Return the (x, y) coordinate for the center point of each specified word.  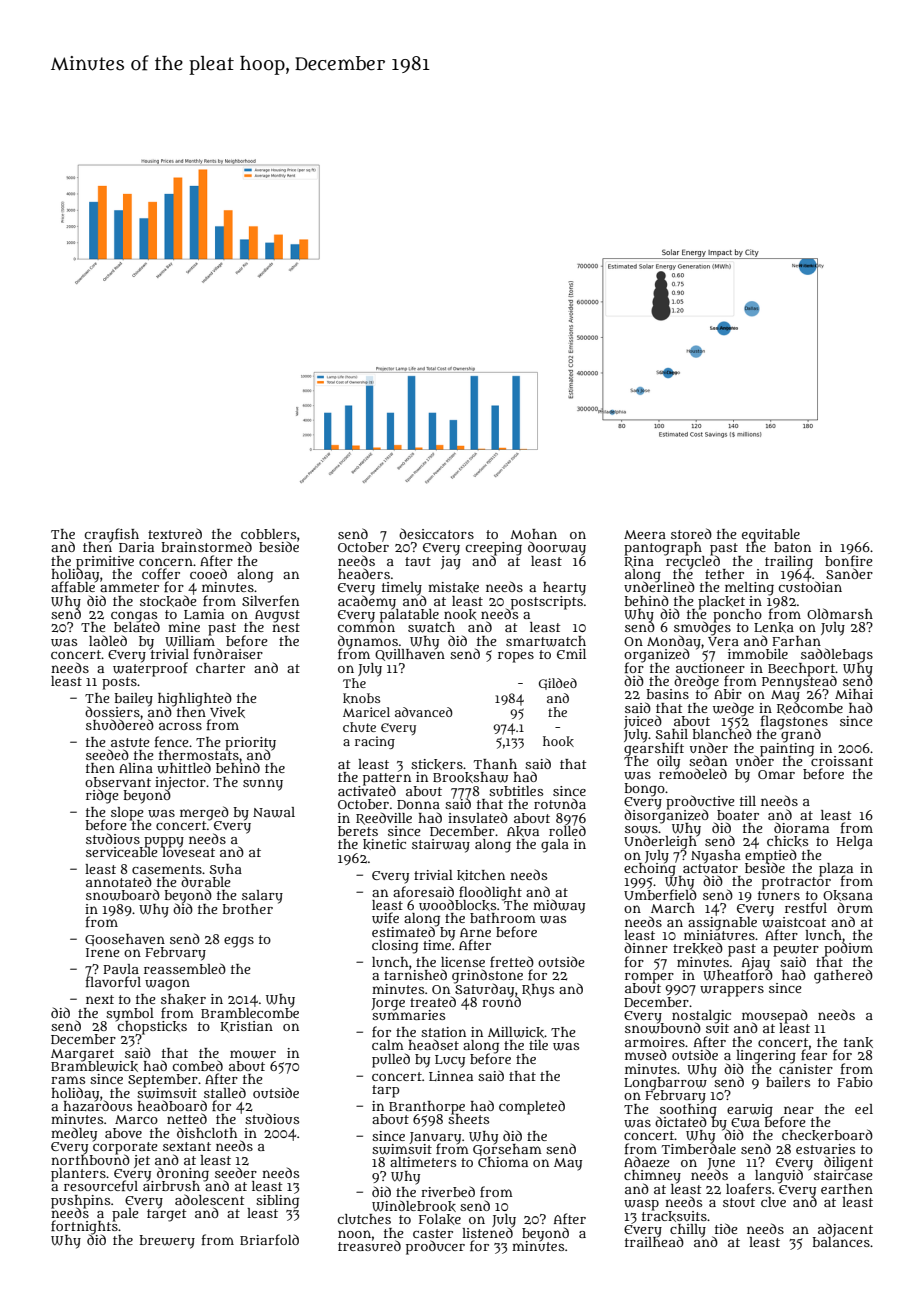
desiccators (436, 533)
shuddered (120, 725)
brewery (167, 1242)
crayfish (111, 535)
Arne (475, 932)
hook (558, 741)
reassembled (185, 968)
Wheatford (738, 975)
